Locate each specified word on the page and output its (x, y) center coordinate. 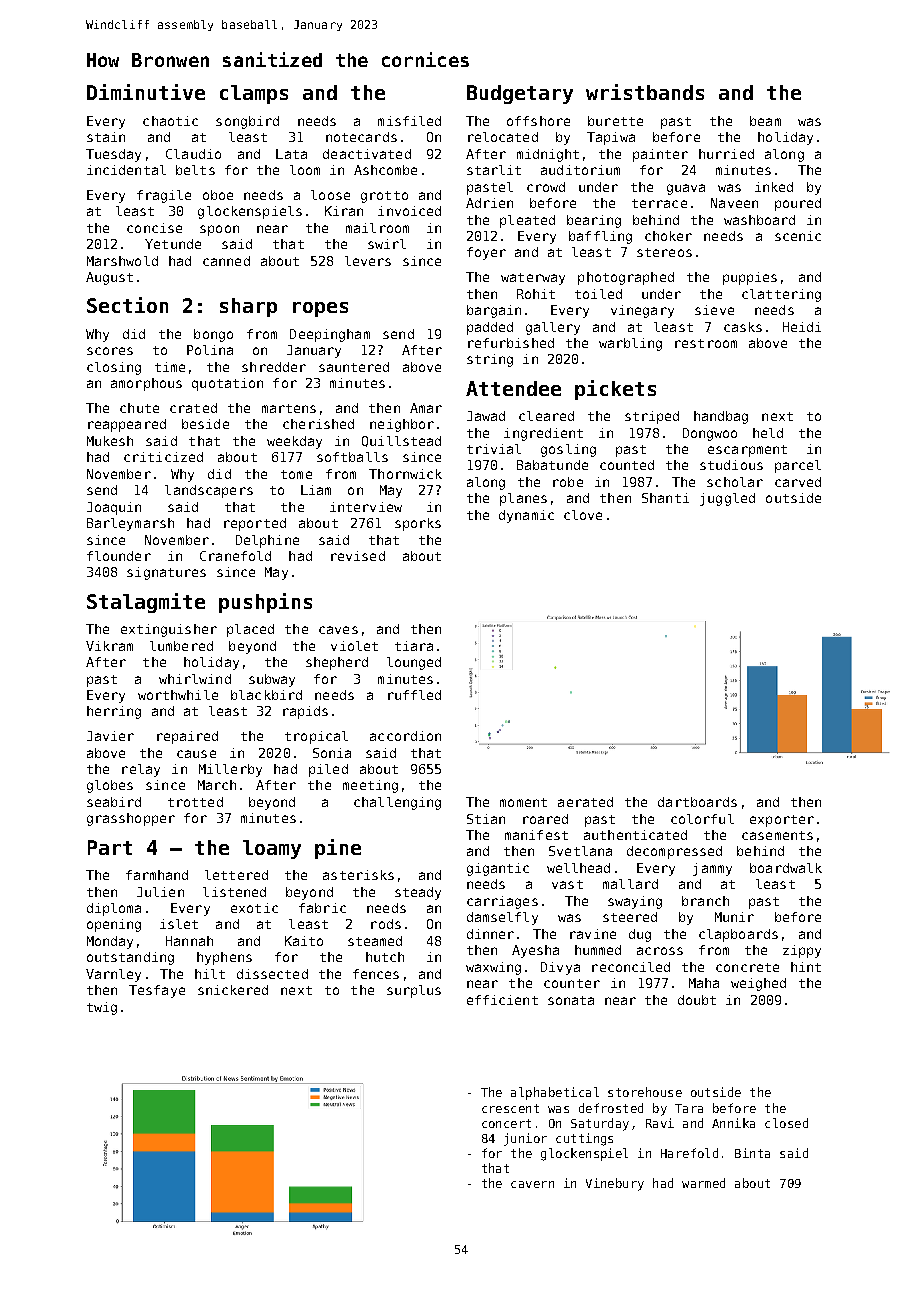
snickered (233, 990)
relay (141, 770)
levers (368, 261)
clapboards (738, 935)
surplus (414, 991)
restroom (706, 343)
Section (127, 305)
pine (338, 849)
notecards (361, 137)
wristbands (645, 92)
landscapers (209, 491)
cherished (318, 424)
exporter (782, 821)
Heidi (802, 327)
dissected (272, 974)
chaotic (170, 121)
